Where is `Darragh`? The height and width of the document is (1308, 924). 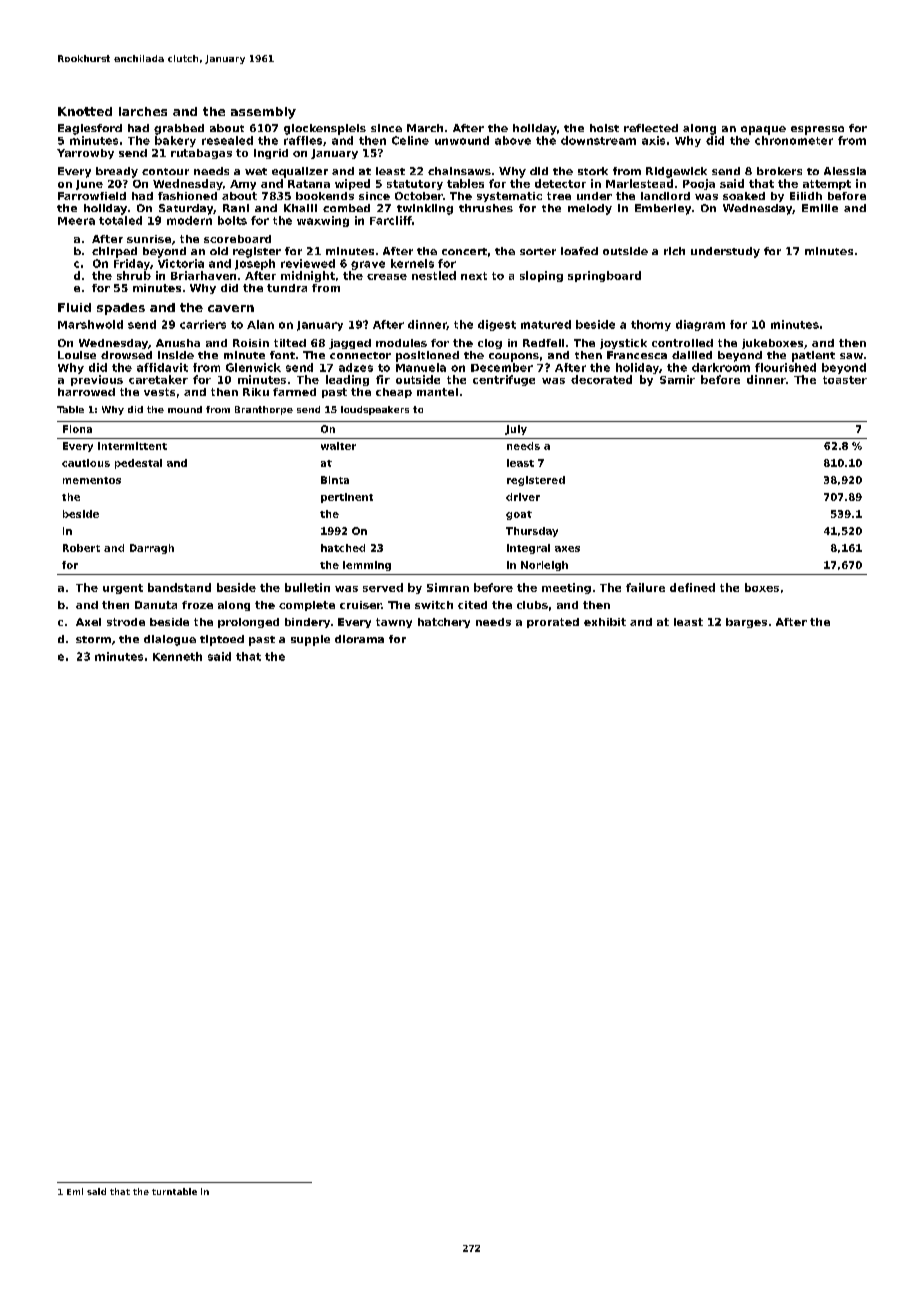 Darragh is located at coordinates (152, 549).
